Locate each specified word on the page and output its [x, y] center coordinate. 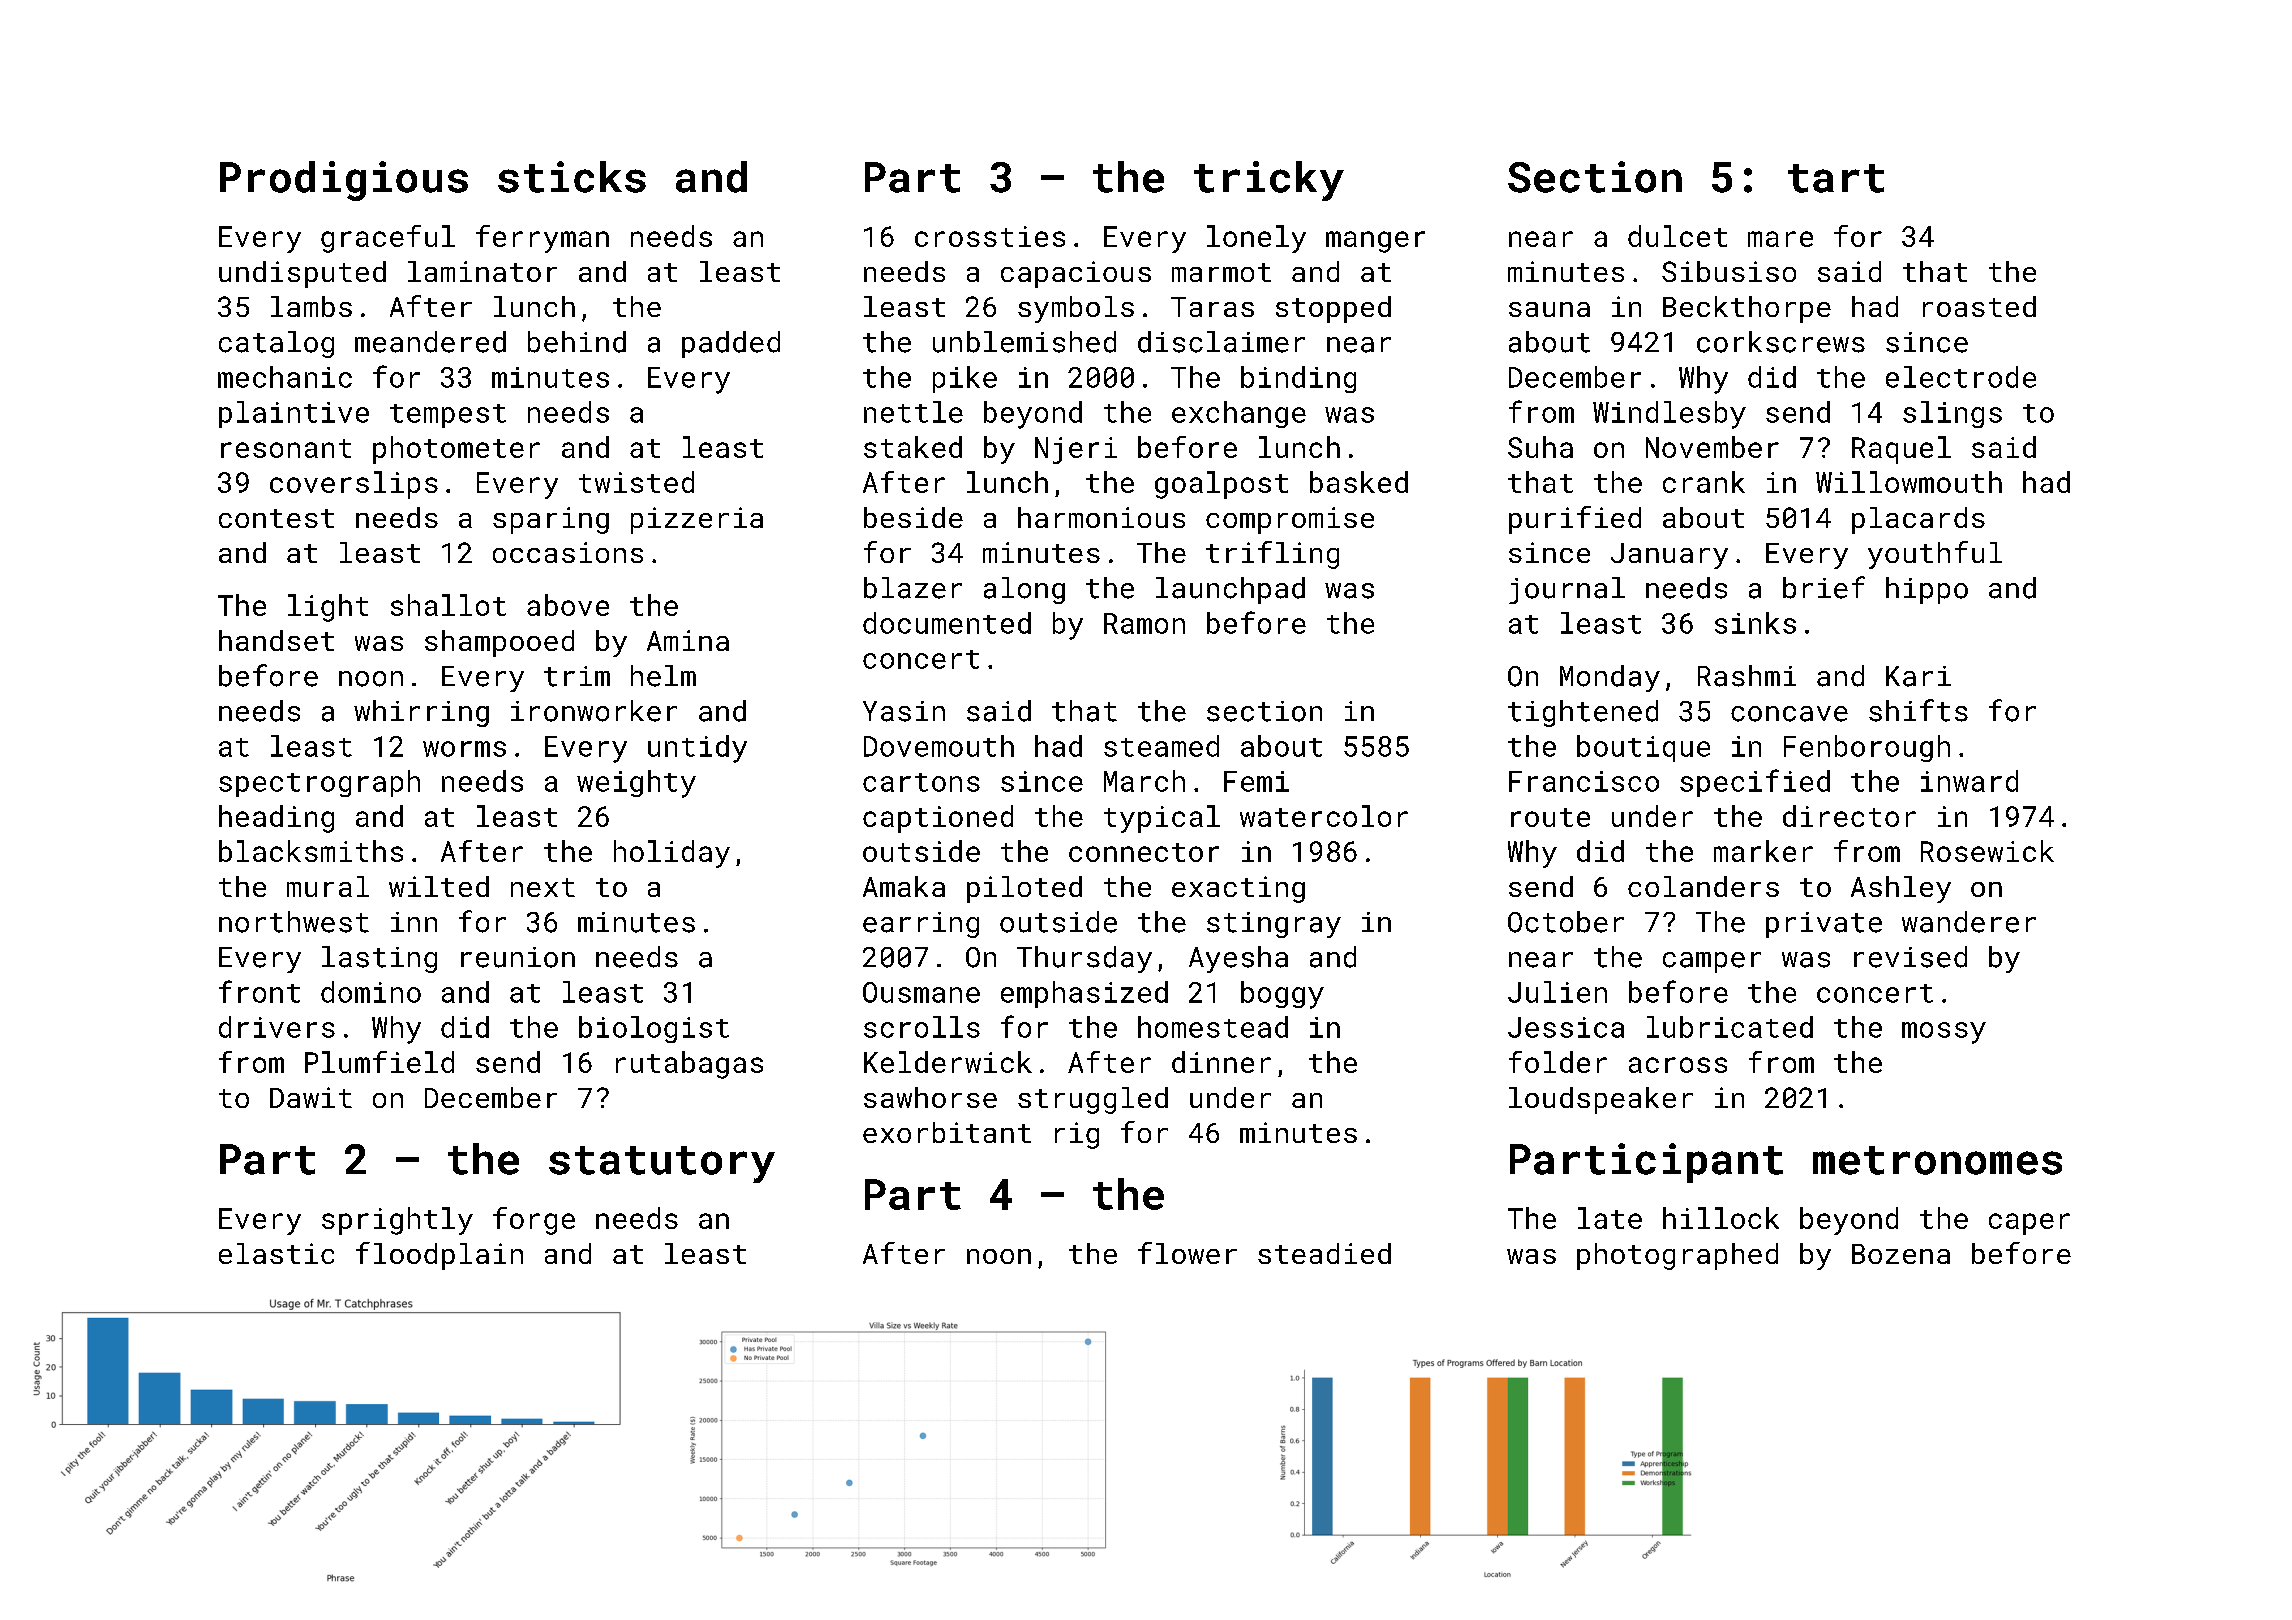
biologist [654, 1029]
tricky [1269, 181]
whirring [421, 713]
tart [1836, 178]
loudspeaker [1601, 1100]
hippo [1927, 590]
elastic [276, 1253]
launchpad [1230, 590]
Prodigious [344, 181]
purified [1575, 520]
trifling [1272, 555]
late [1610, 1218]
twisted [636, 482]
